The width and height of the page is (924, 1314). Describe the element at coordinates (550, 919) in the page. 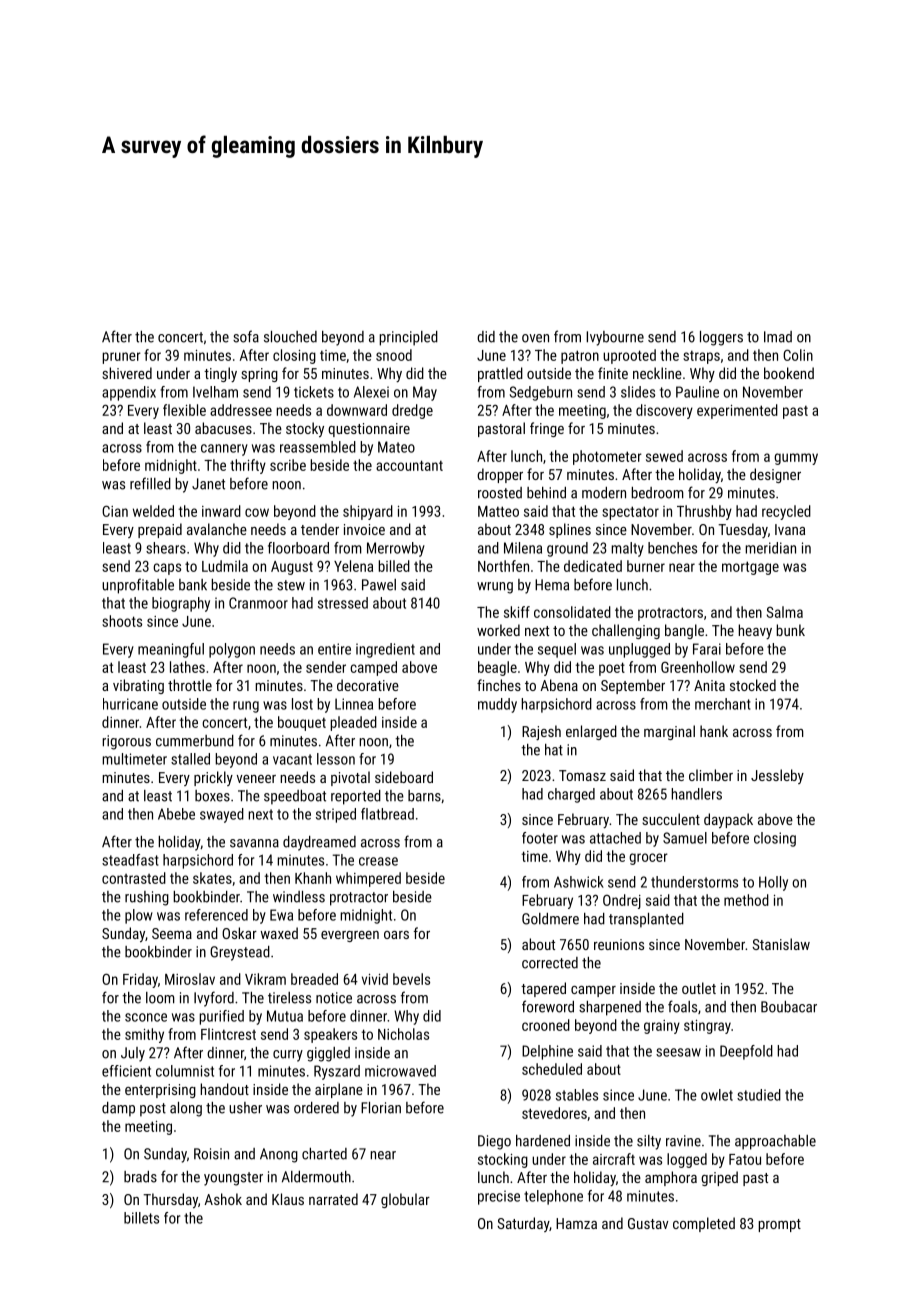

I see `Goldmere` at that location.
